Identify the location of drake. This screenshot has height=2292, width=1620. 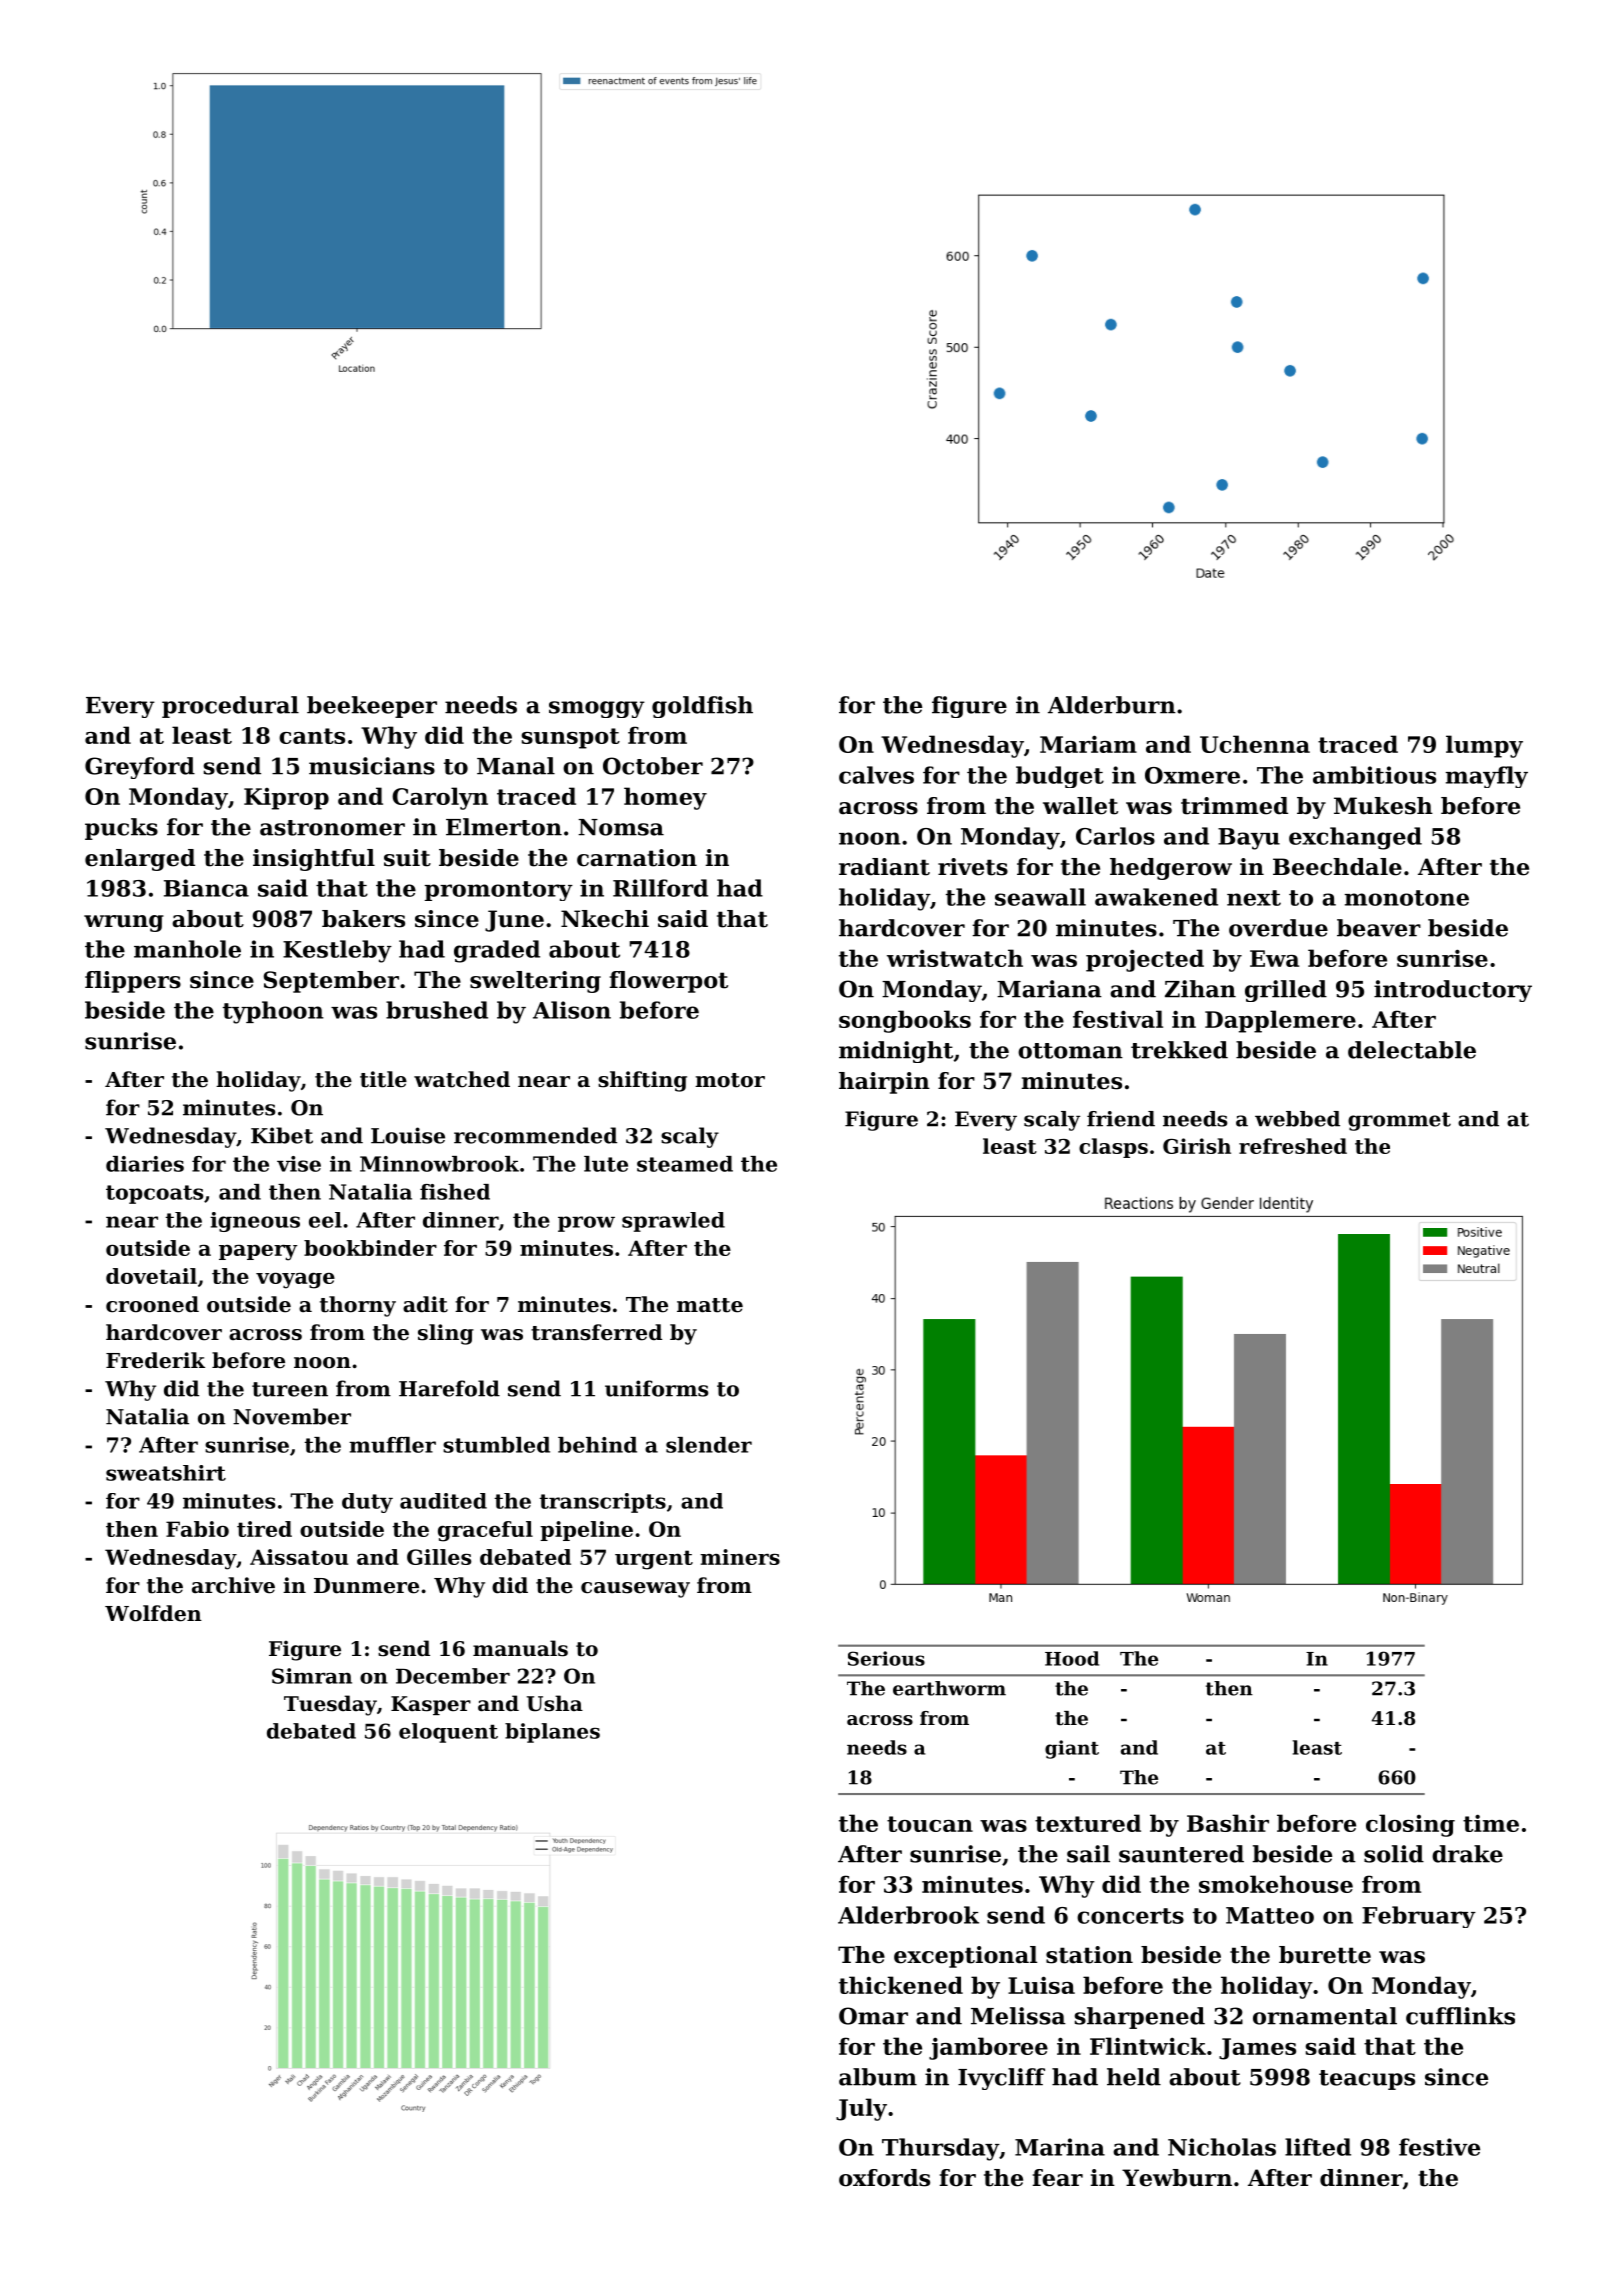
(1467, 1854).
